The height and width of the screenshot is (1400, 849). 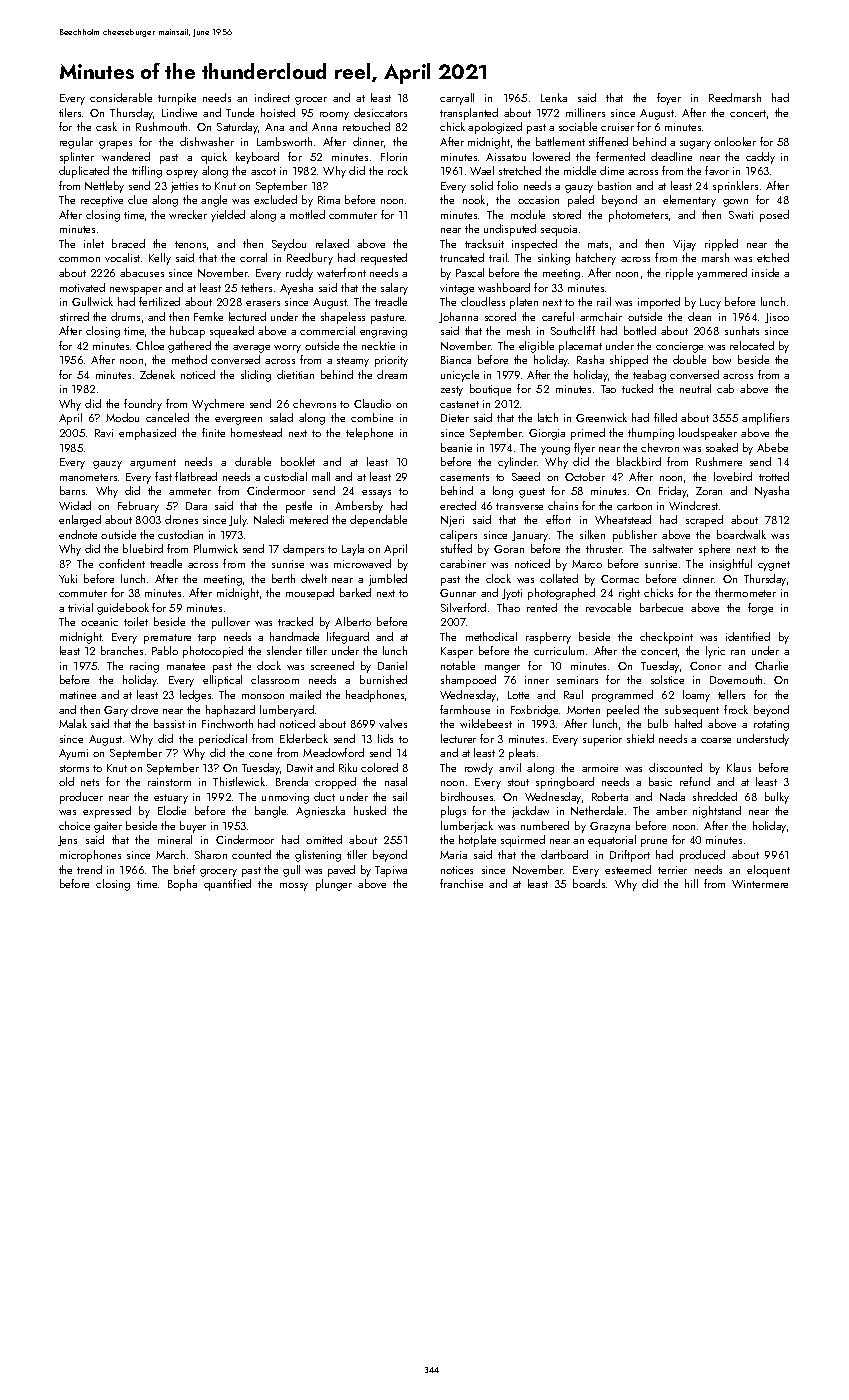 I want to click on lovebird, so click(x=733, y=476).
